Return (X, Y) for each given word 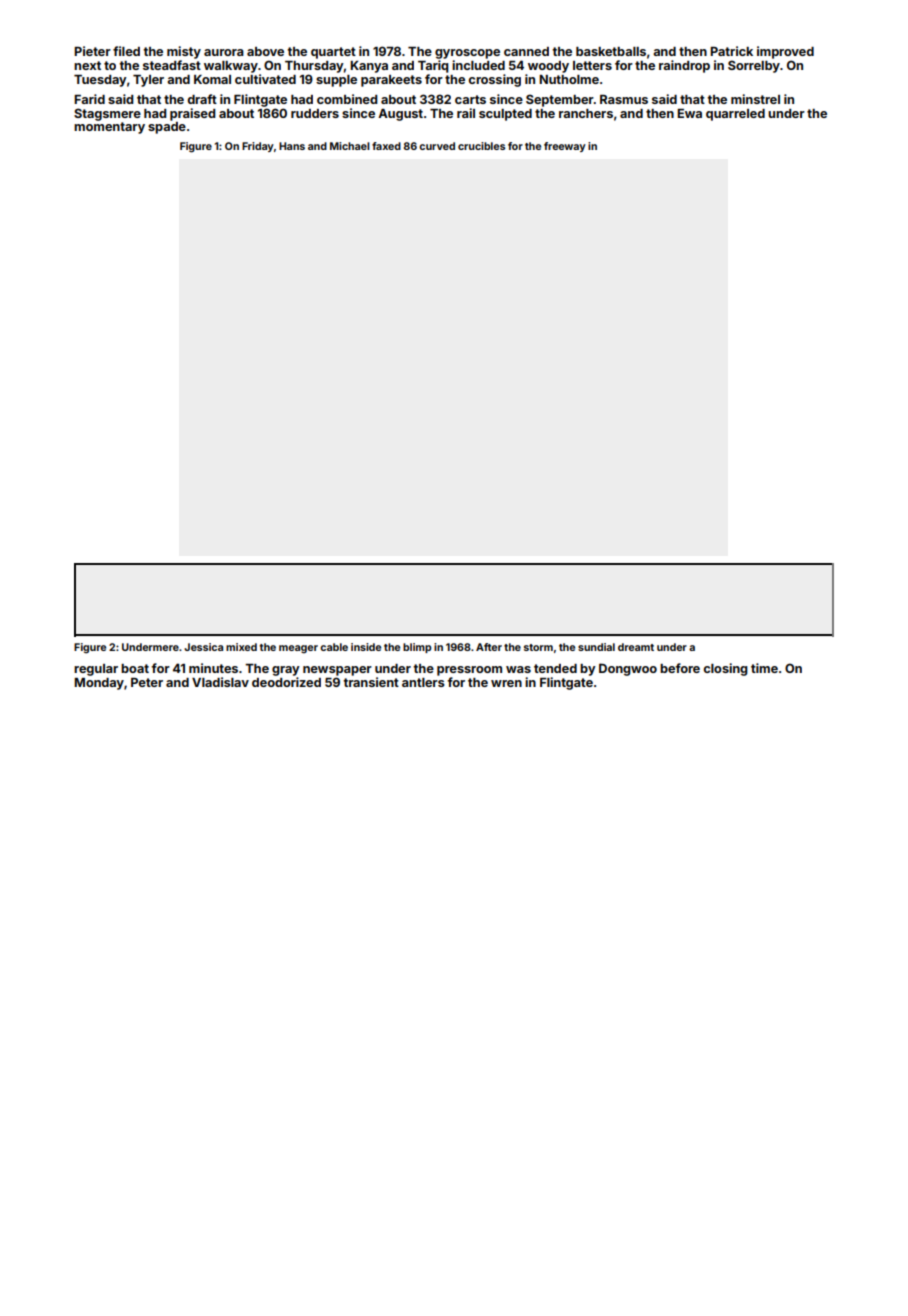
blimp (417, 648)
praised (192, 114)
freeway (565, 147)
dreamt (636, 647)
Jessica (203, 647)
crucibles (481, 146)
